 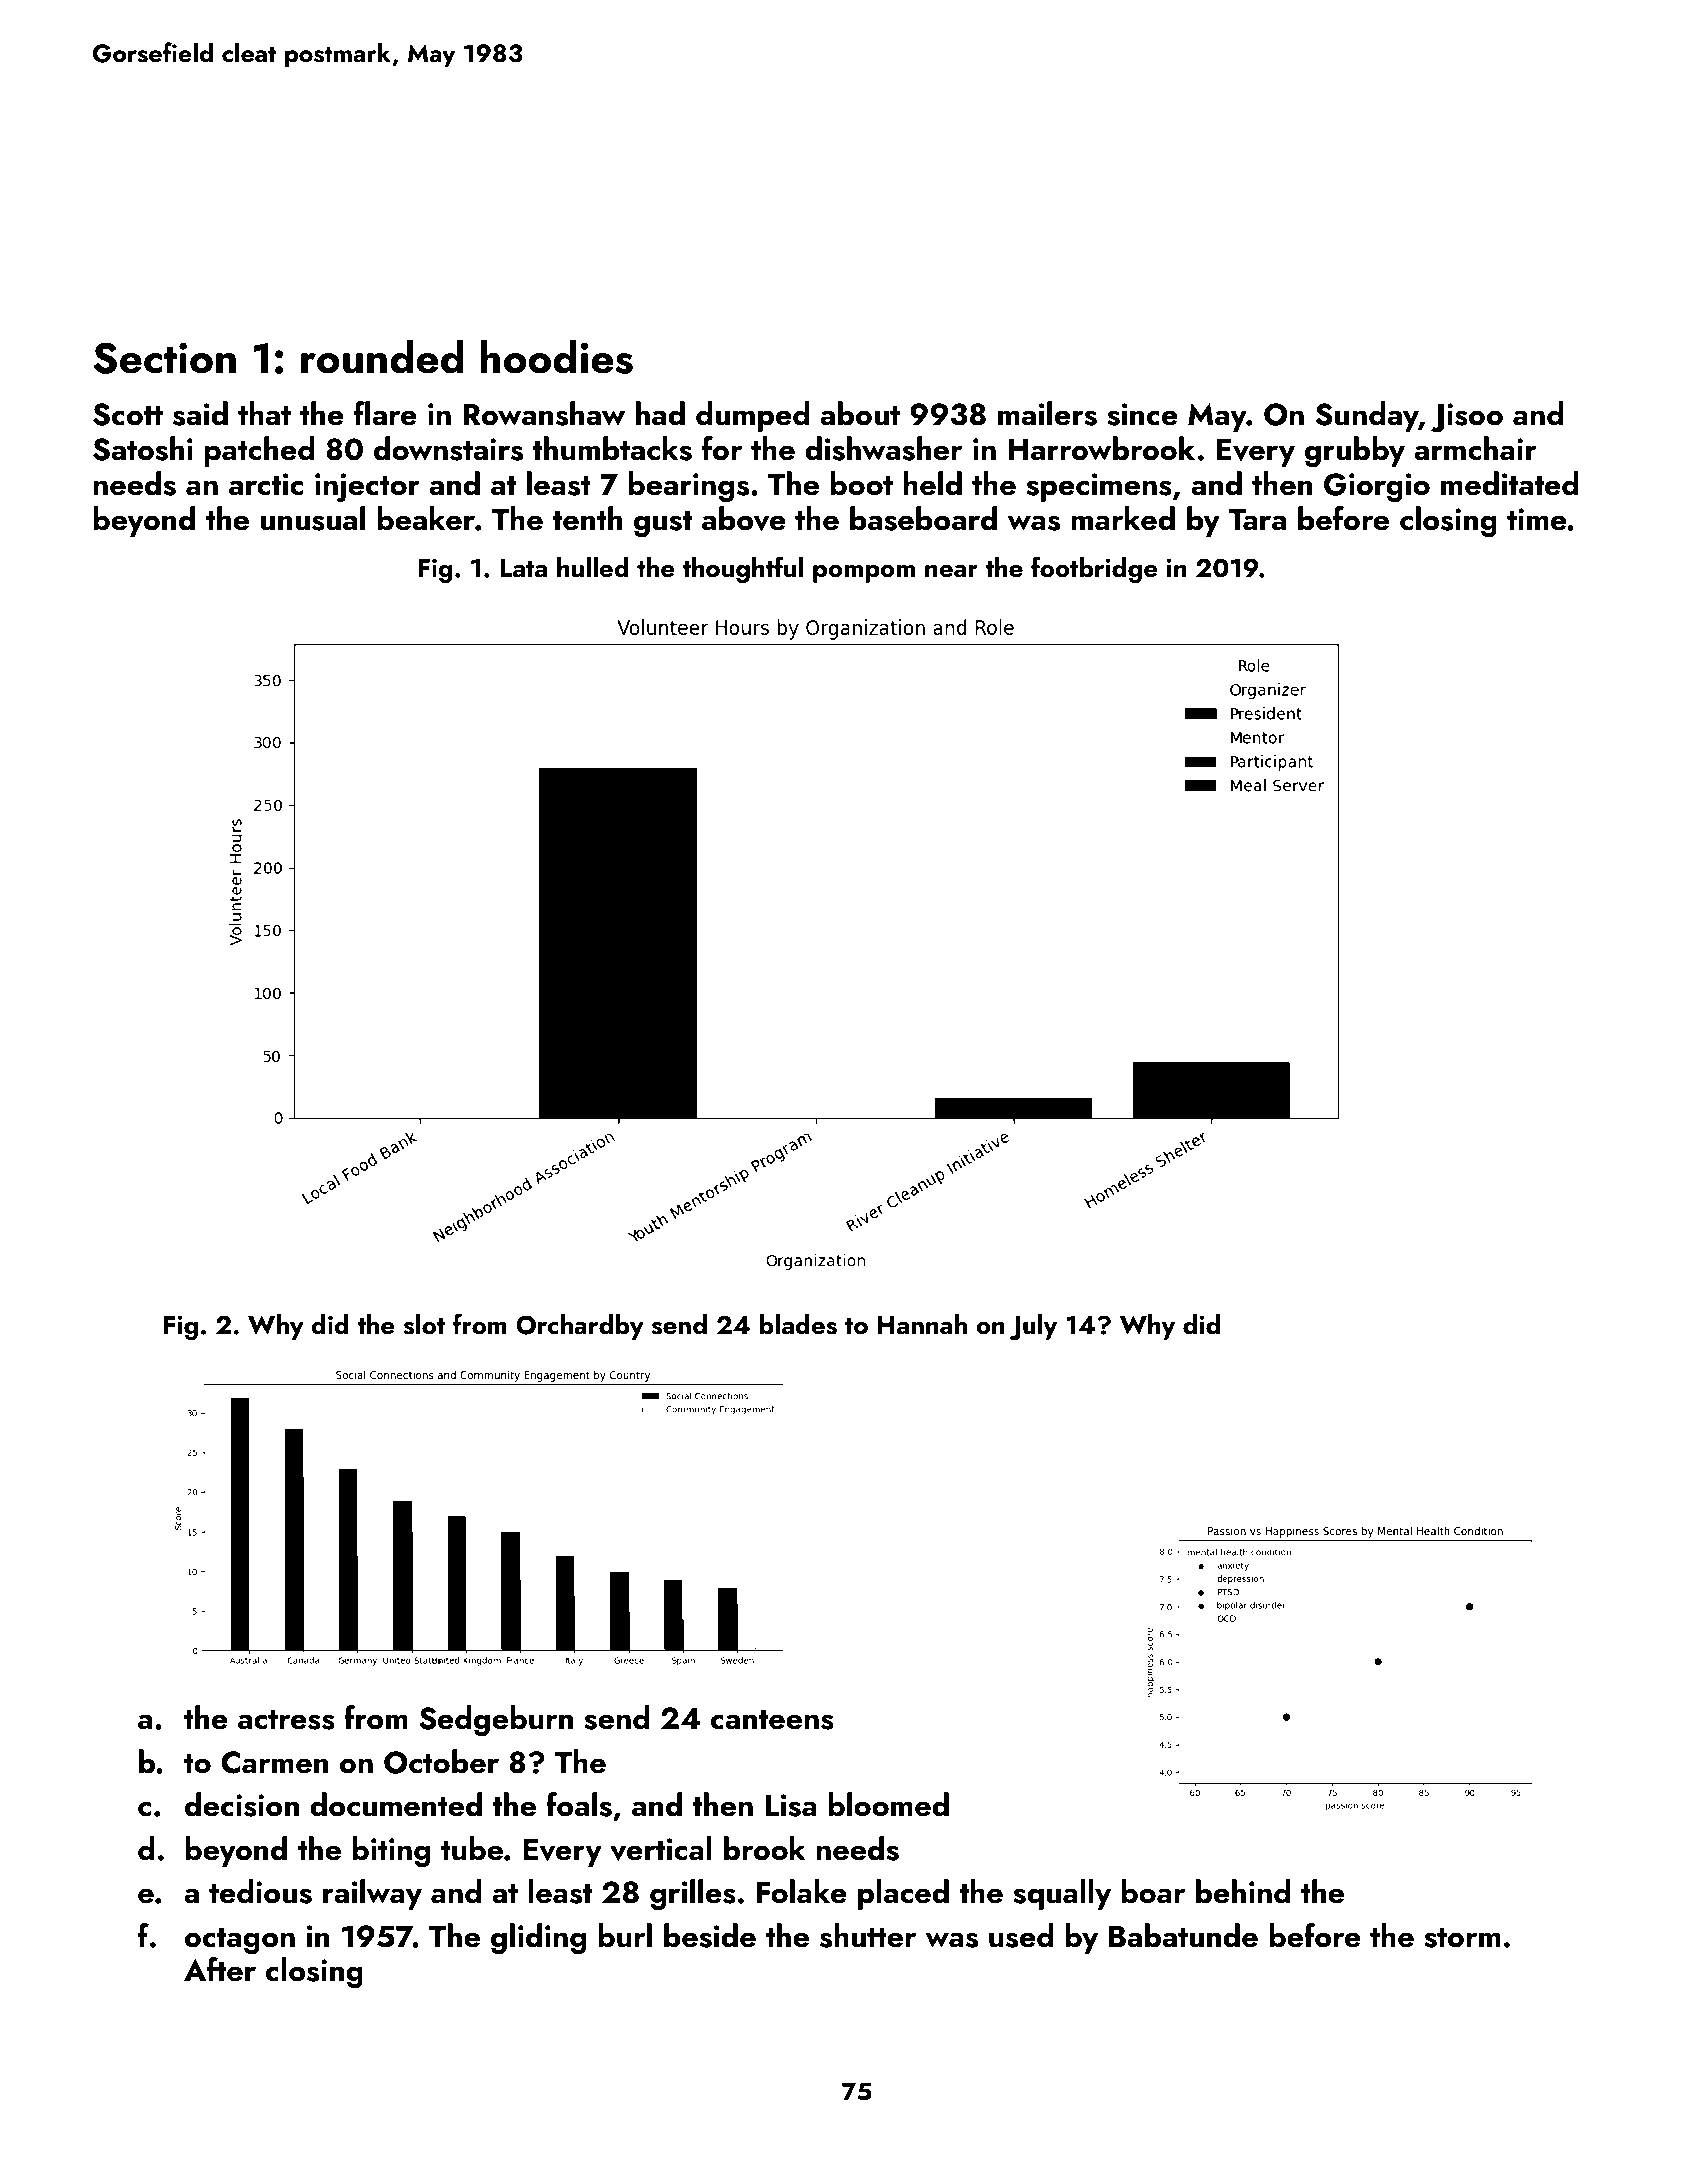 What do you see at coordinates (382, 357) in the screenshot?
I see `rounded` at bounding box center [382, 357].
